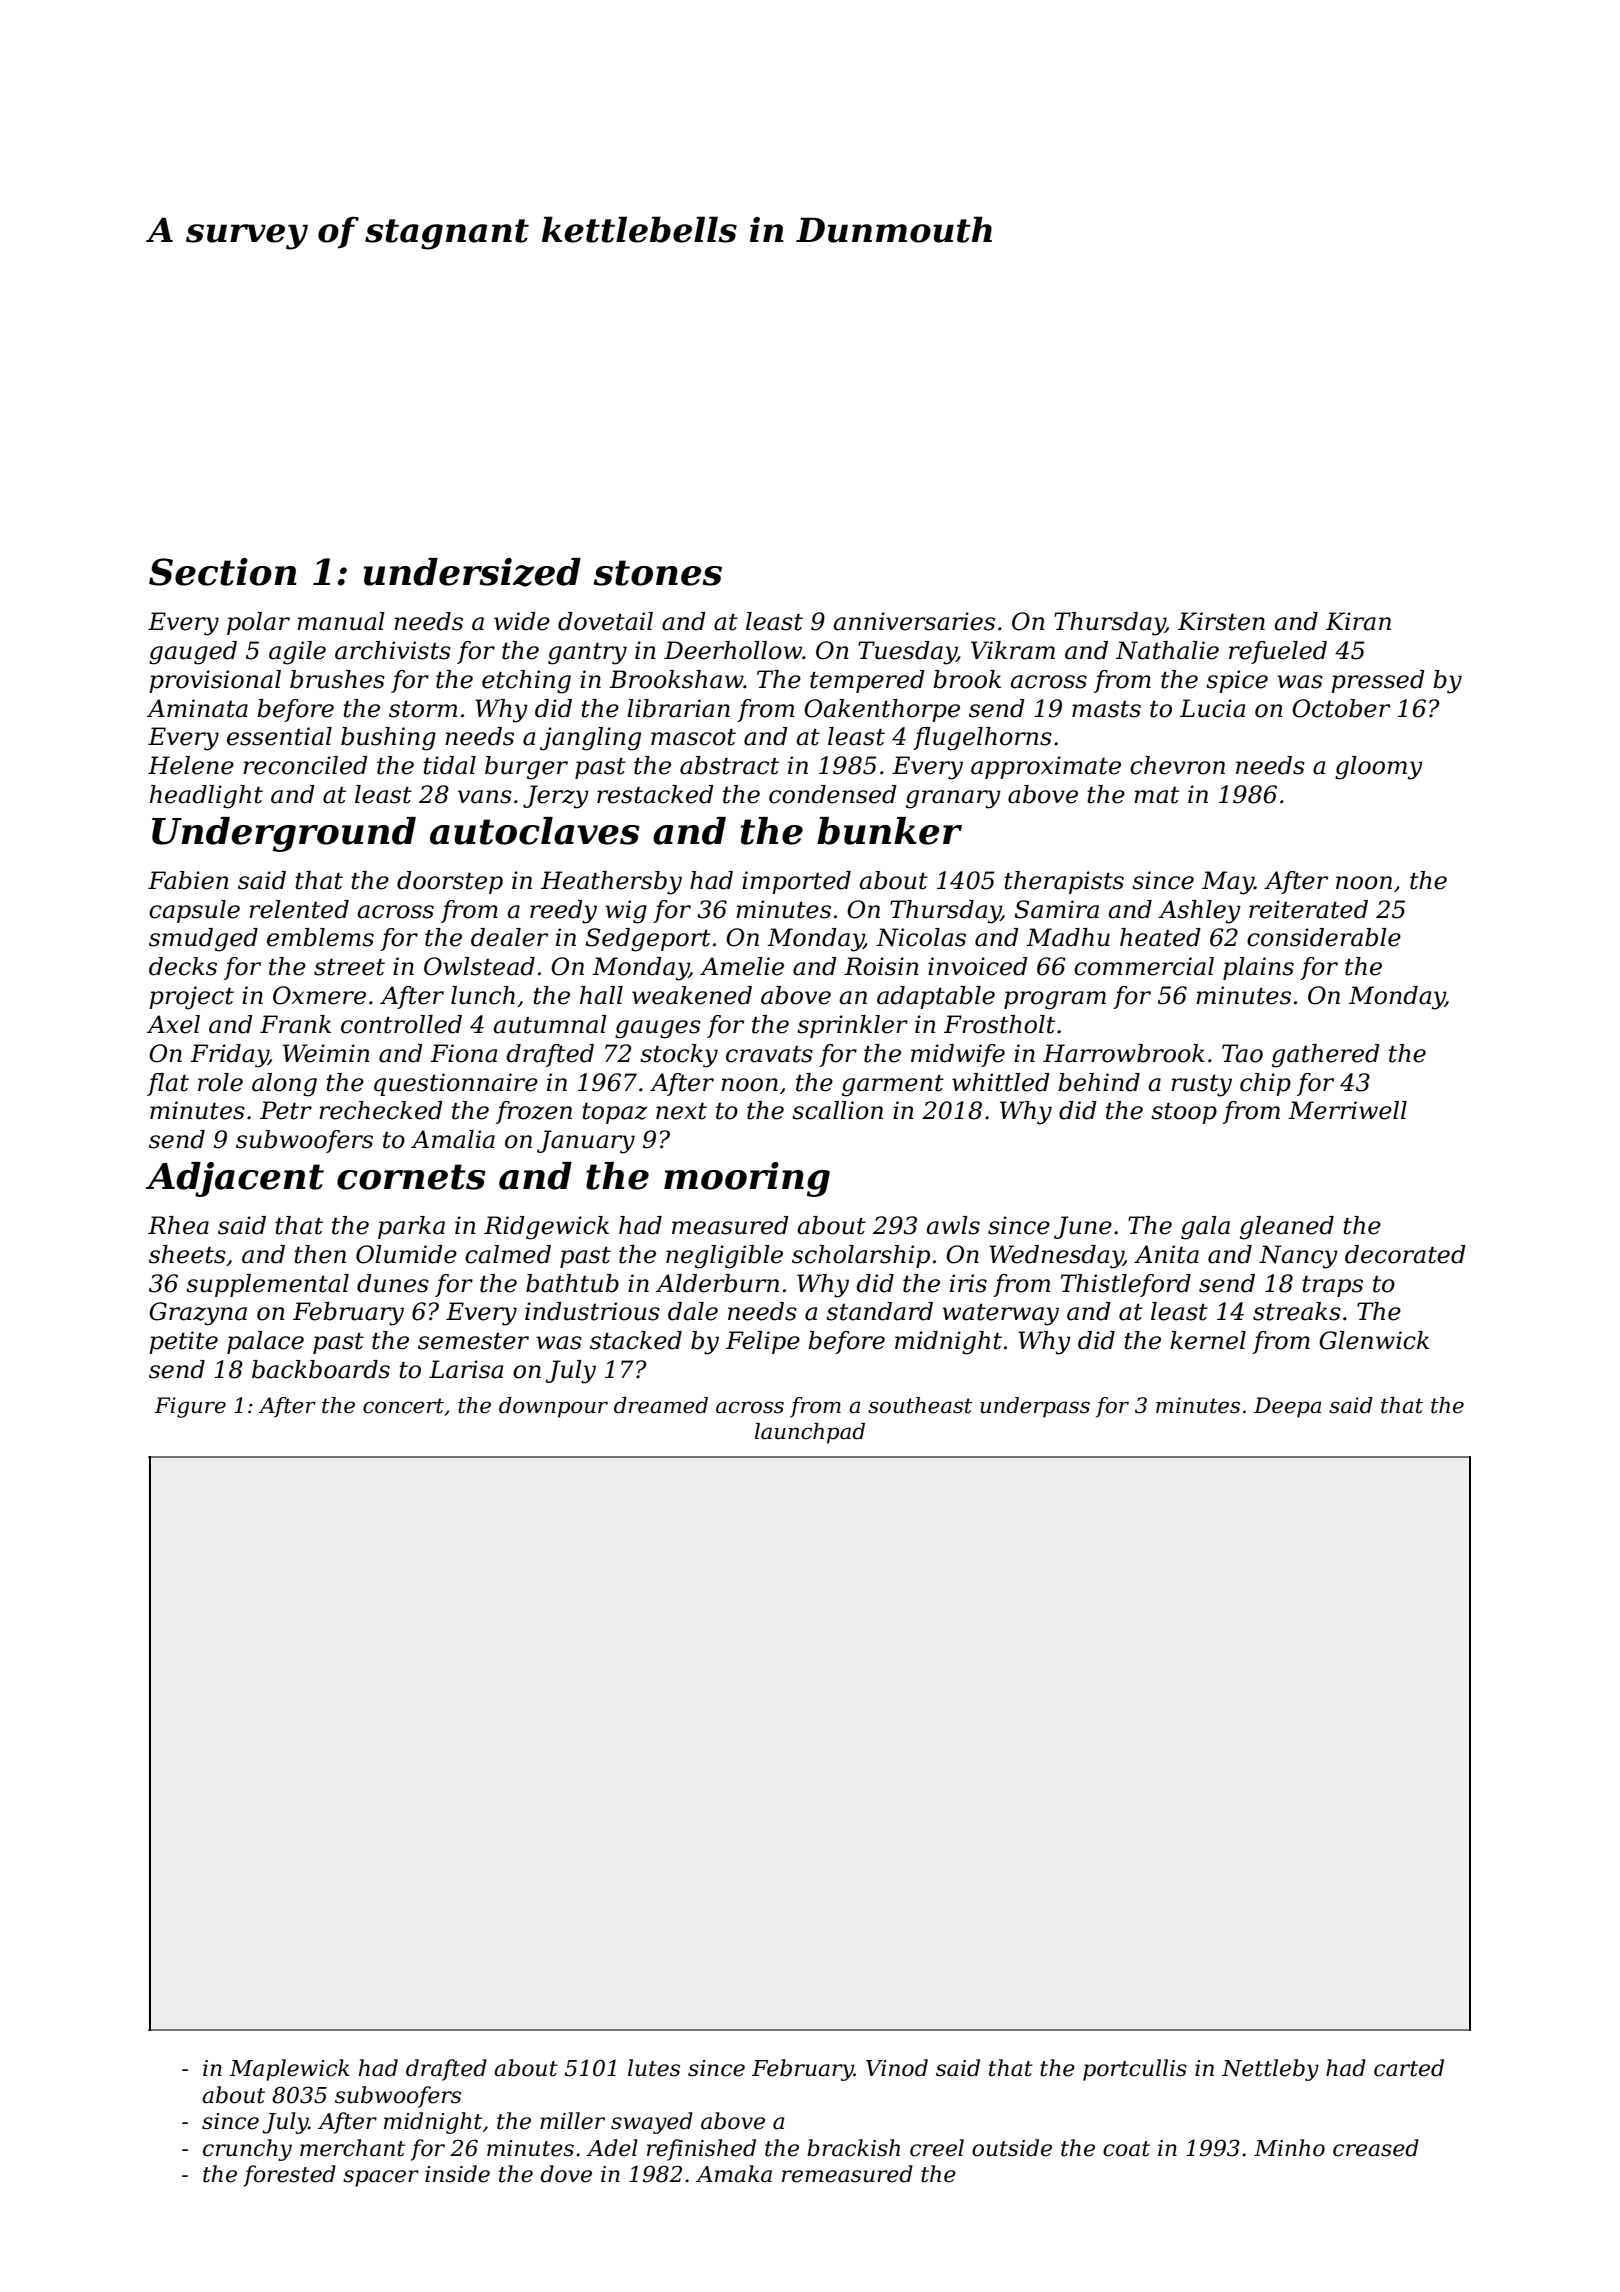 This page has height=2292, width=1620. I want to click on lutes, so click(654, 2068).
